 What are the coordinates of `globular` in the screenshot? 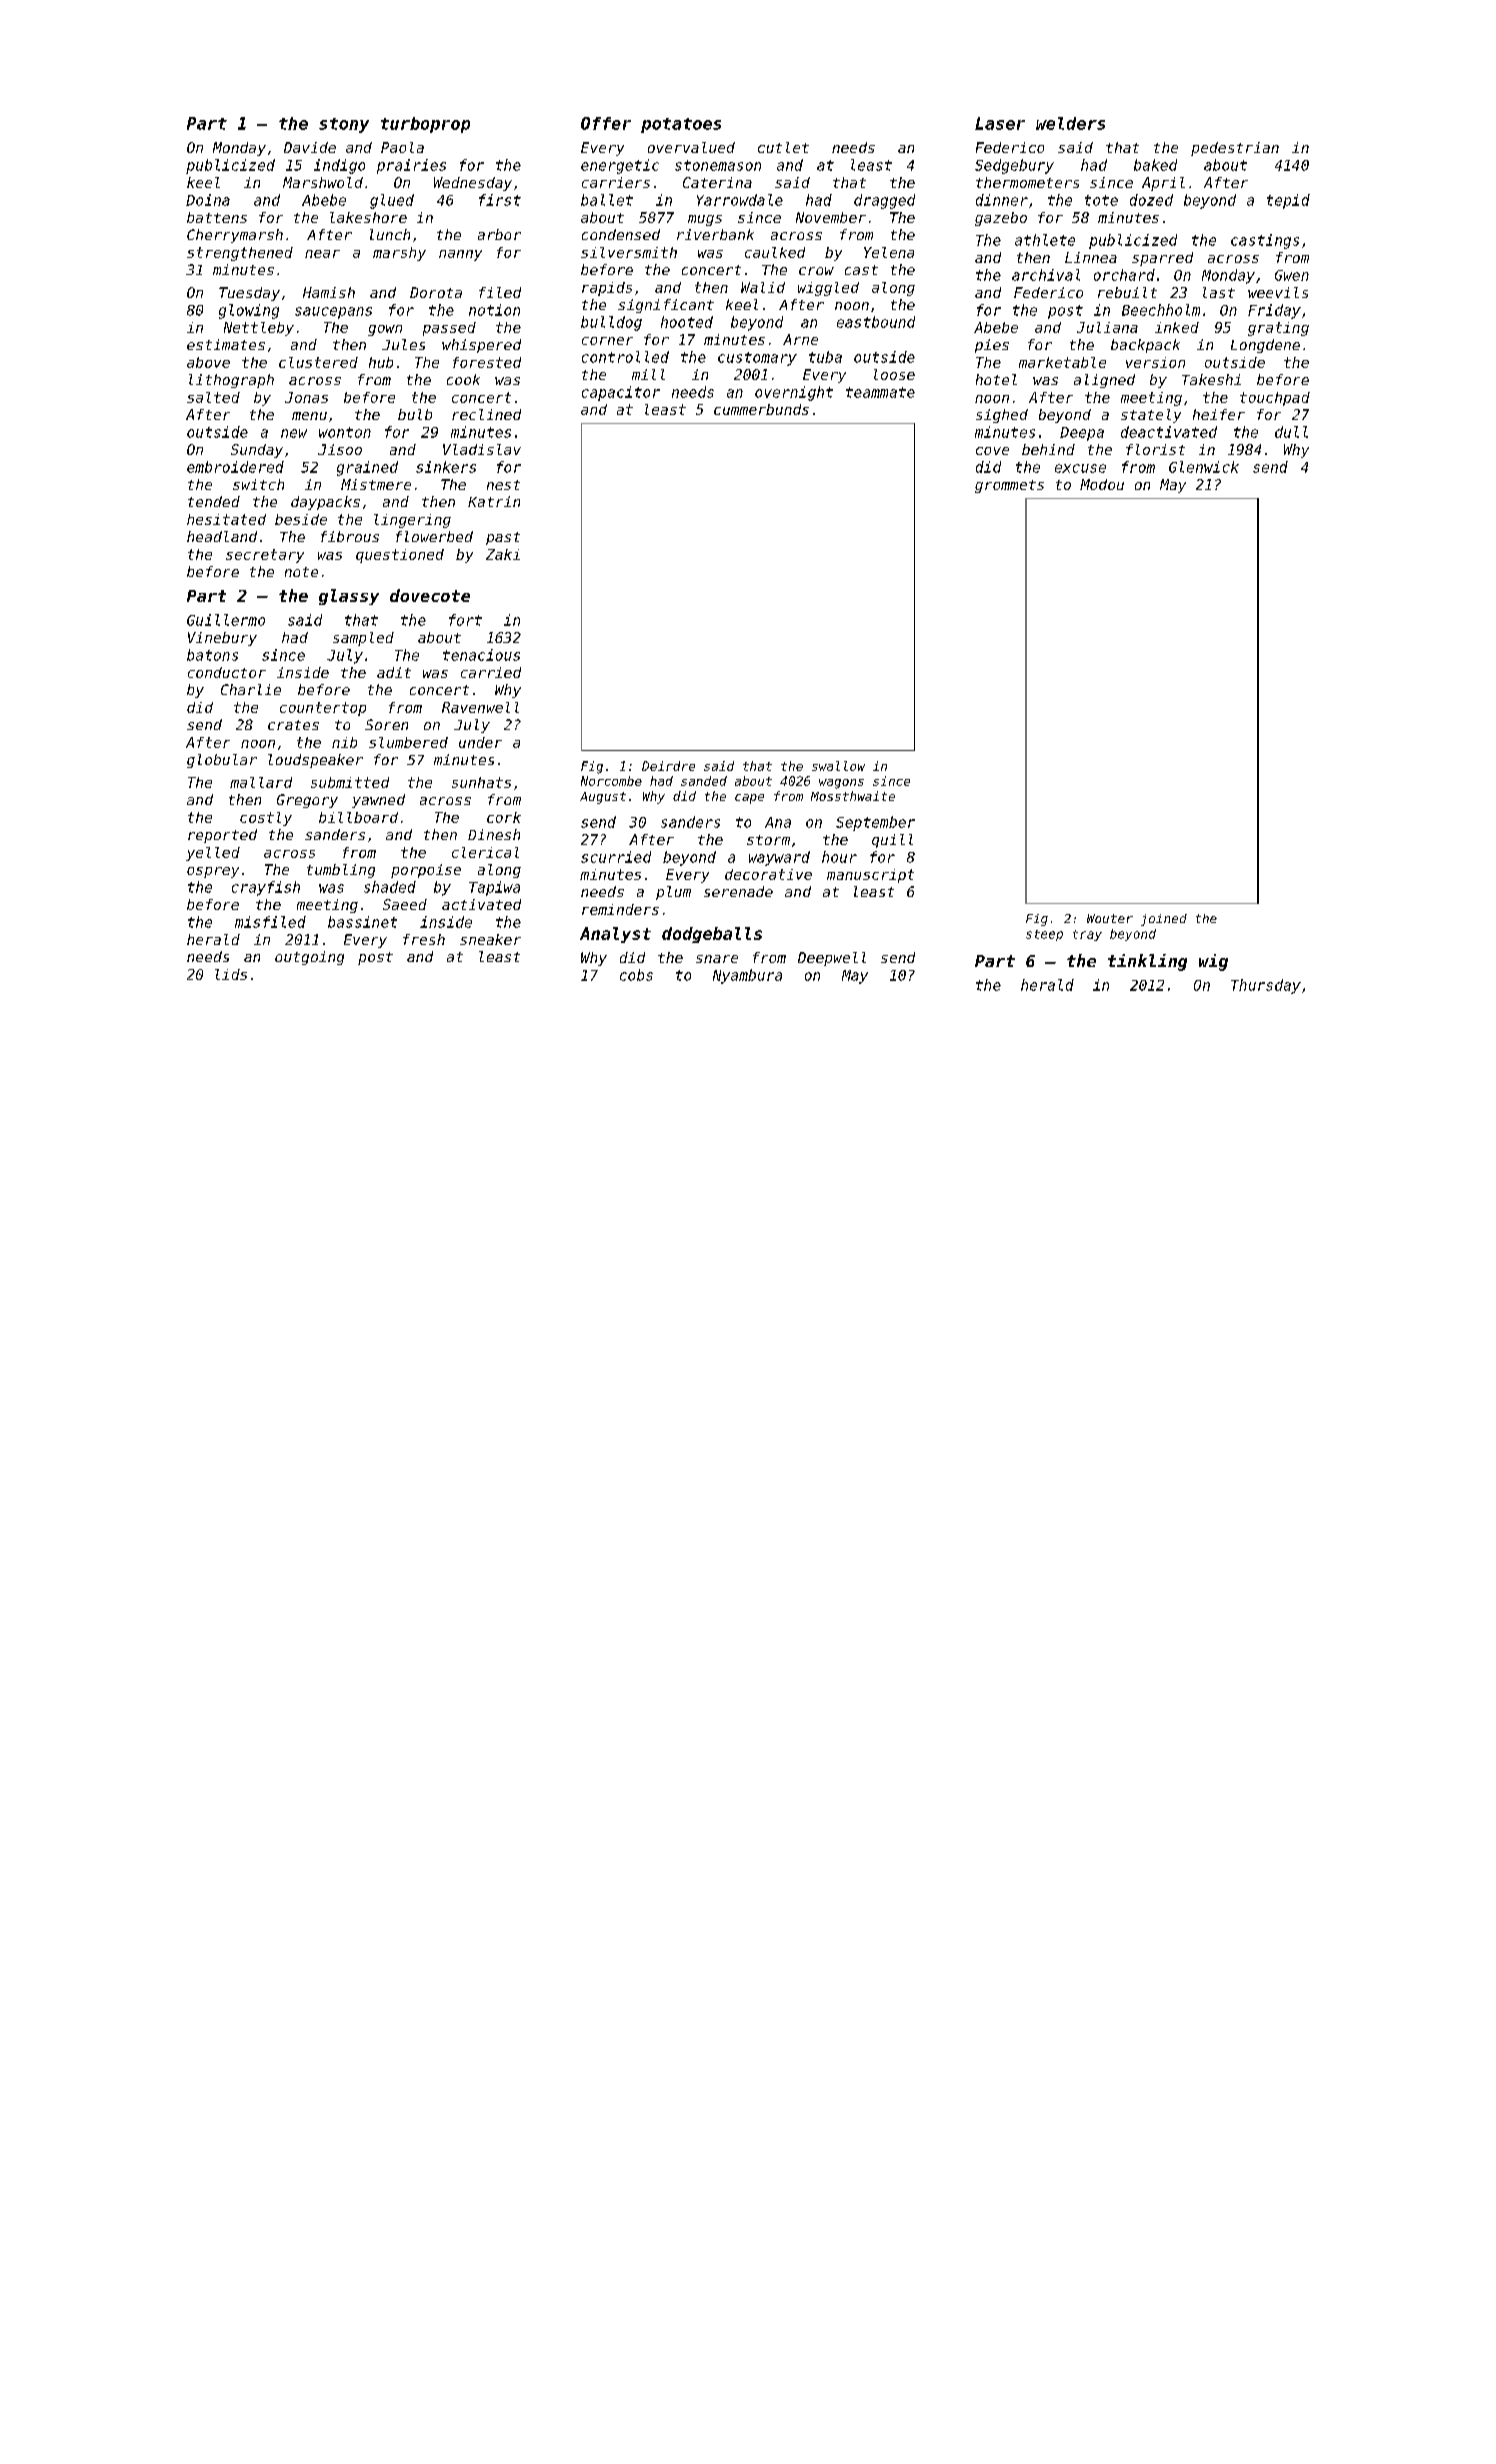 It's located at (222, 761).
